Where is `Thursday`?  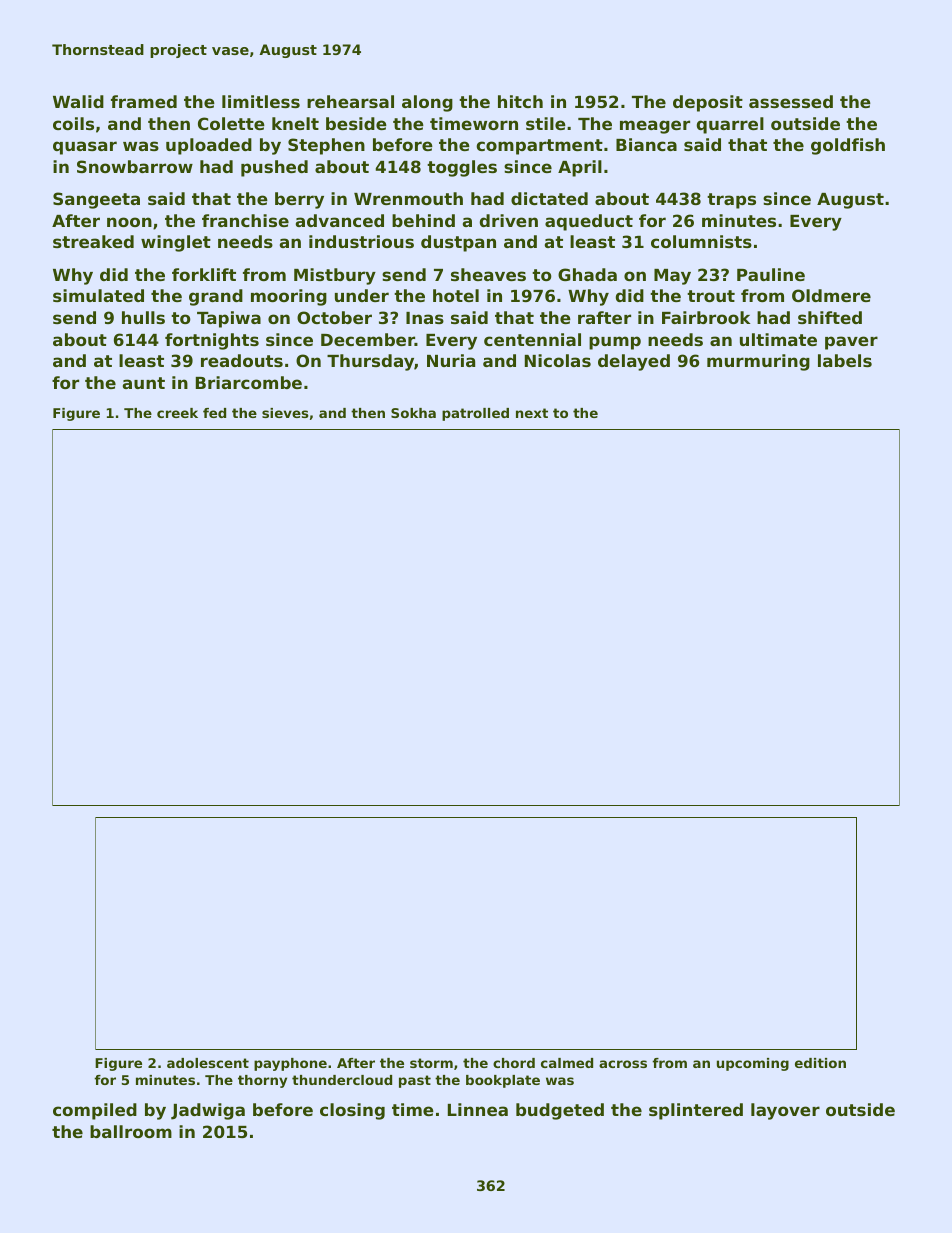 Thursday is located at coordinates (370, 362).
